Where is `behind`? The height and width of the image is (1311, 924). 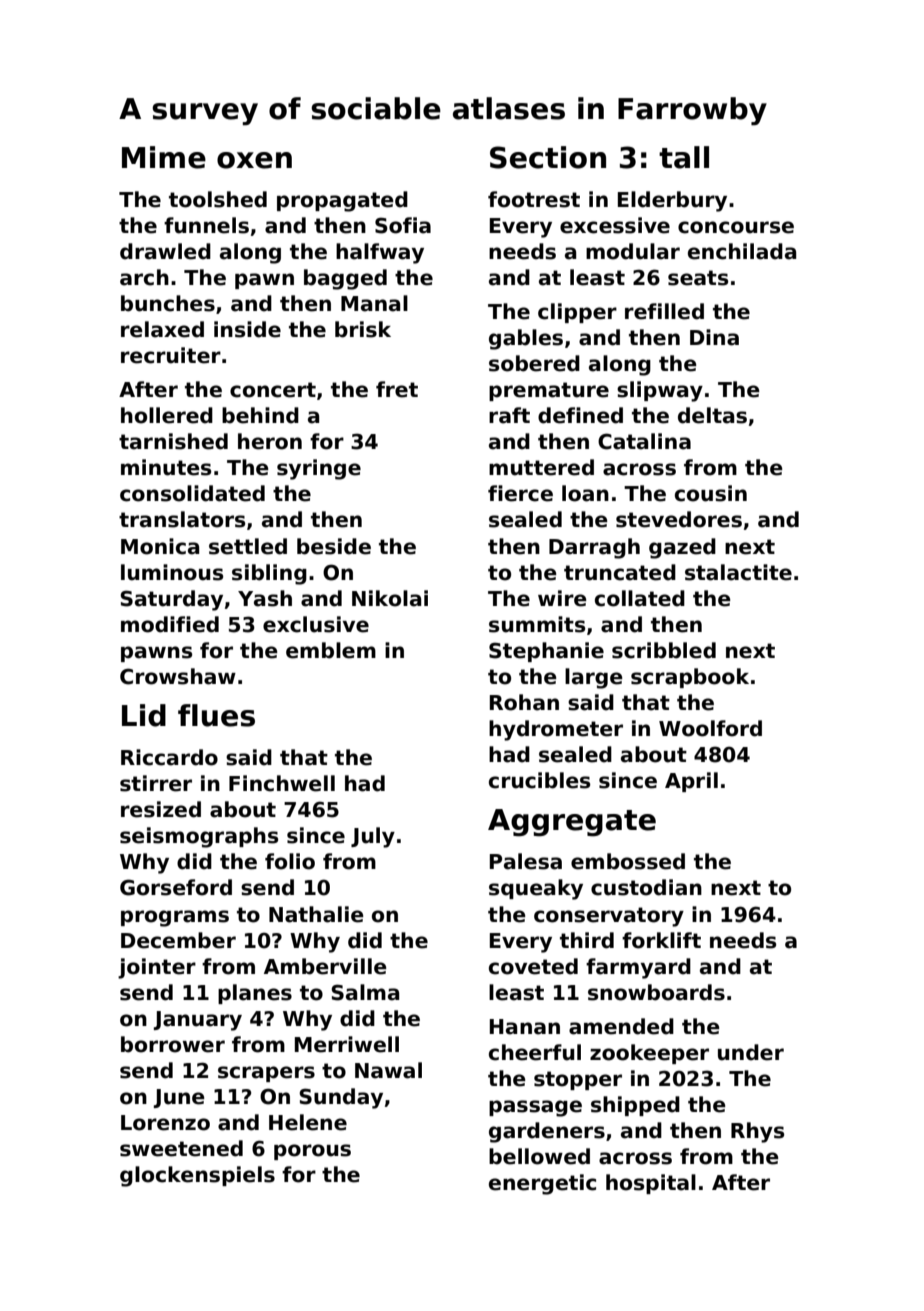
behind is located at coordinates (260, 415).
